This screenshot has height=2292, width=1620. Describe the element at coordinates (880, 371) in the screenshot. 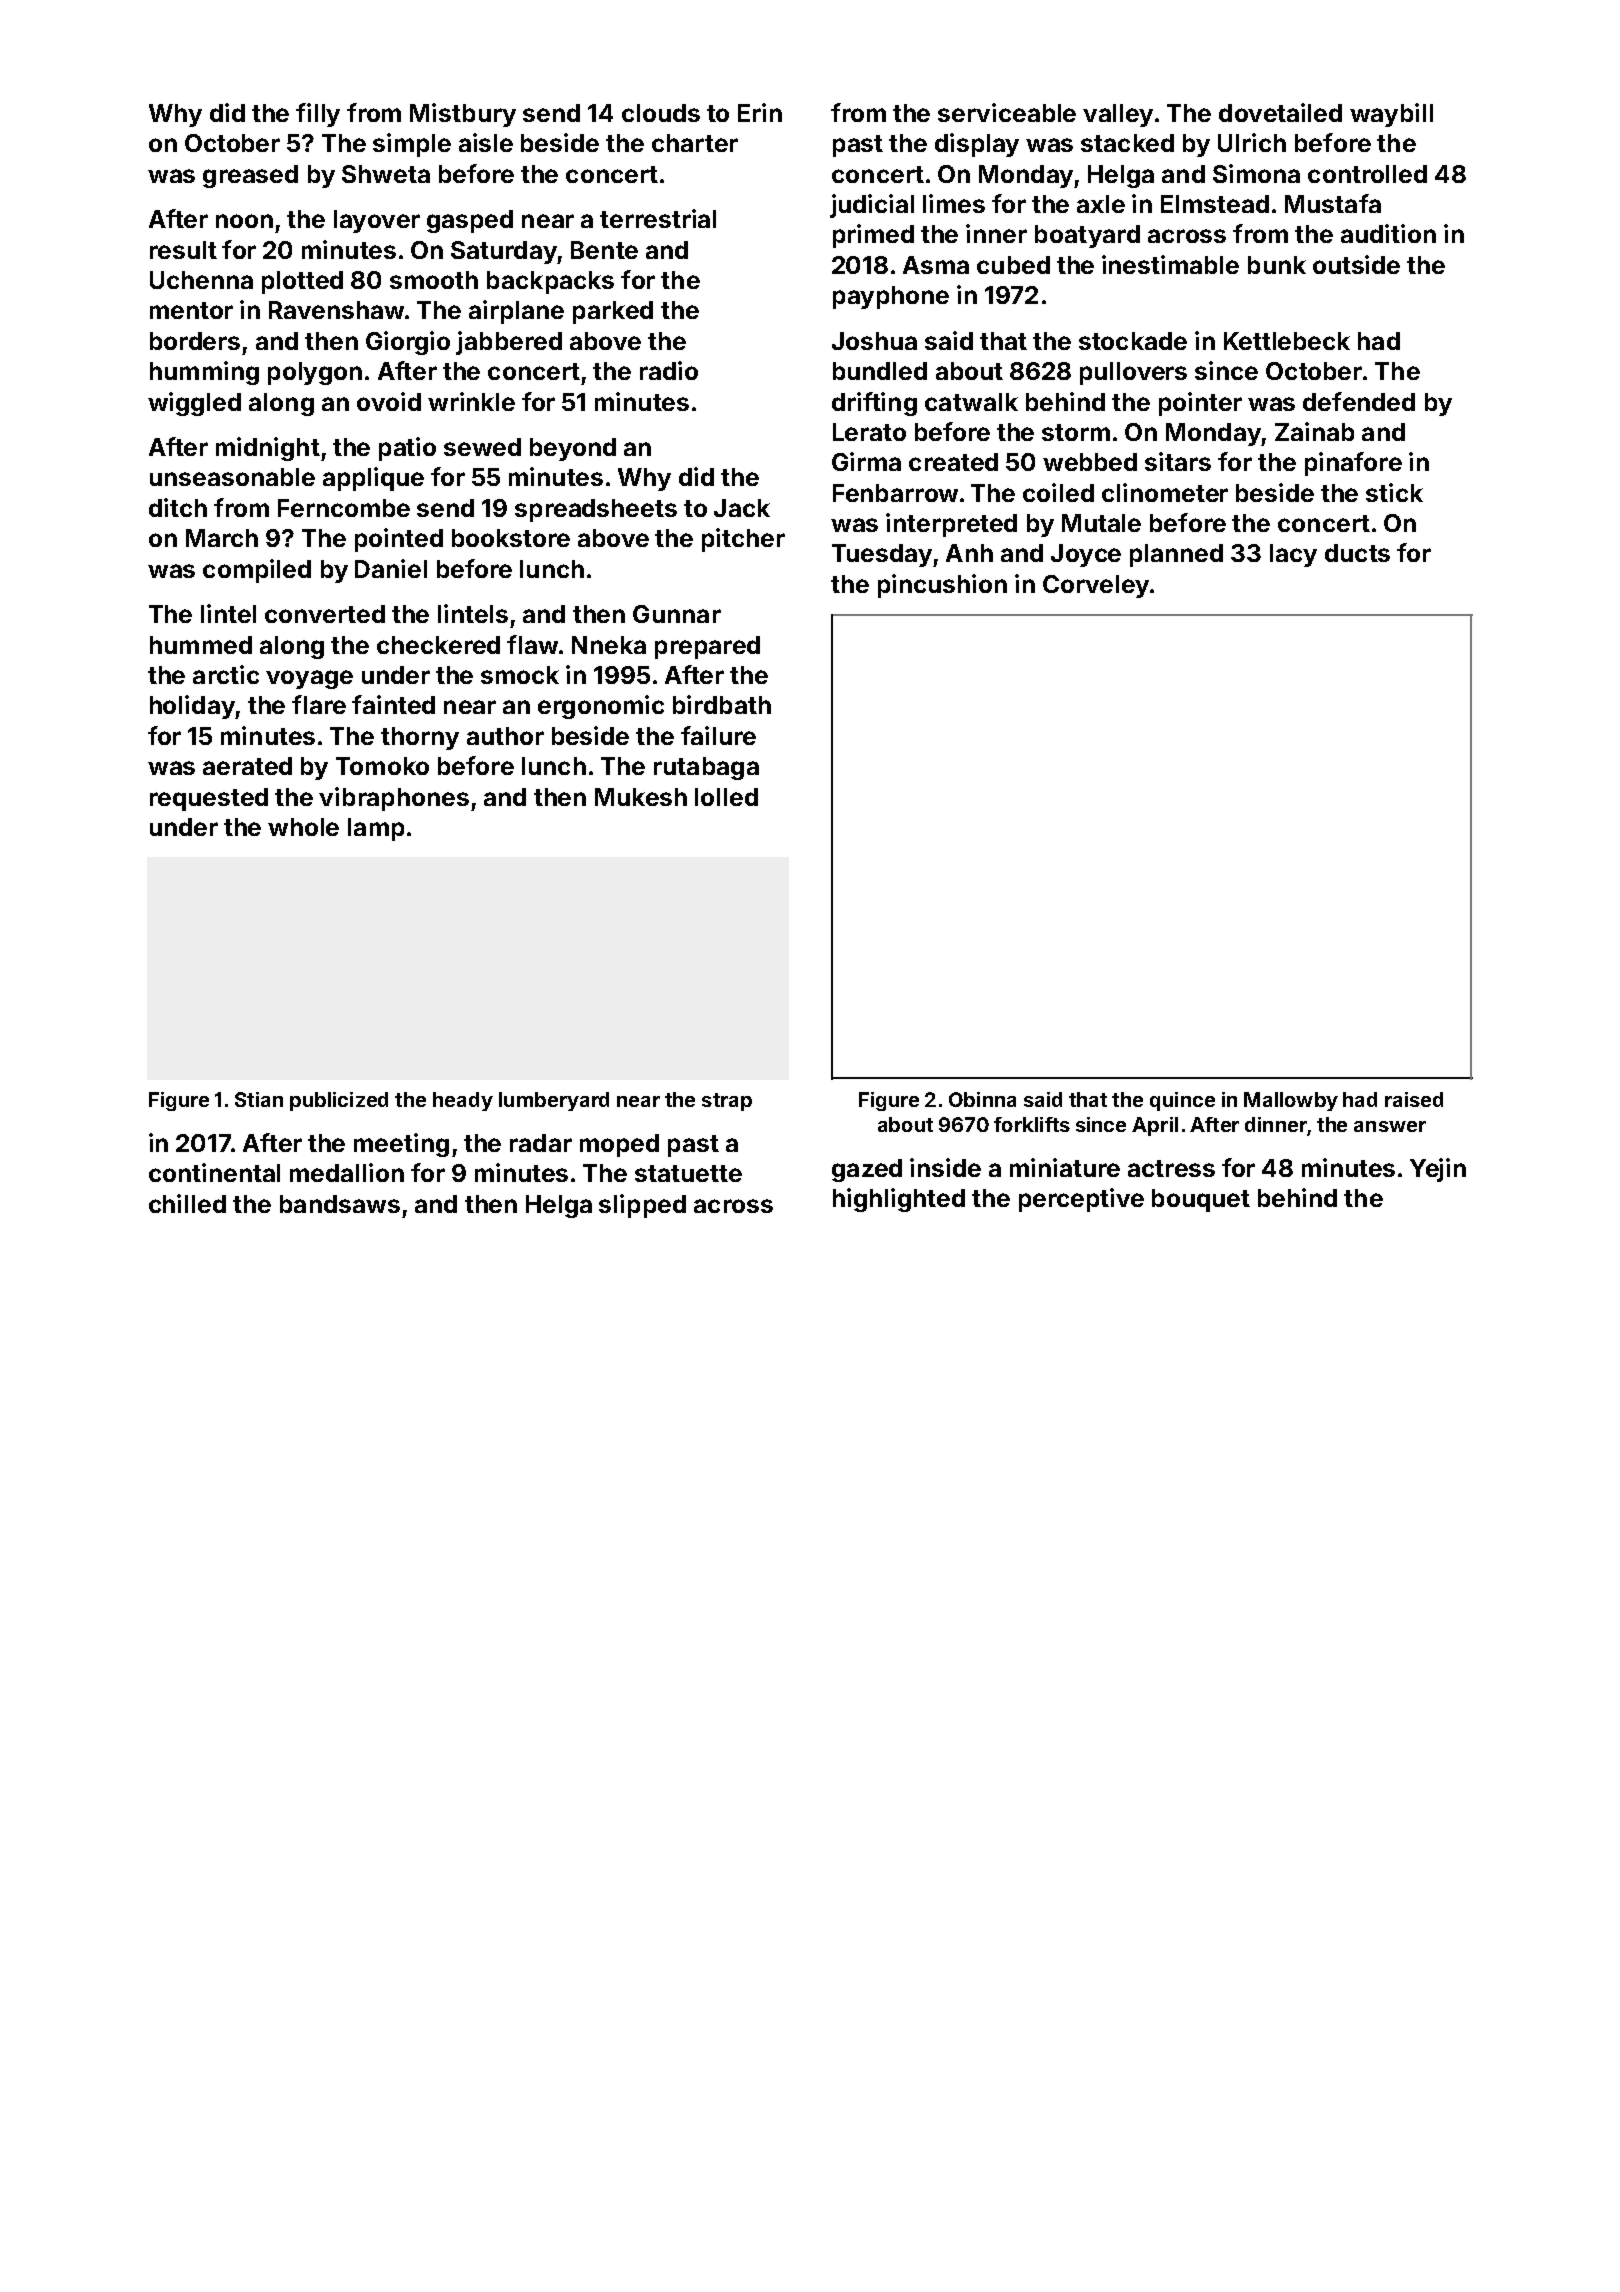

I see `bundled` at that location.
